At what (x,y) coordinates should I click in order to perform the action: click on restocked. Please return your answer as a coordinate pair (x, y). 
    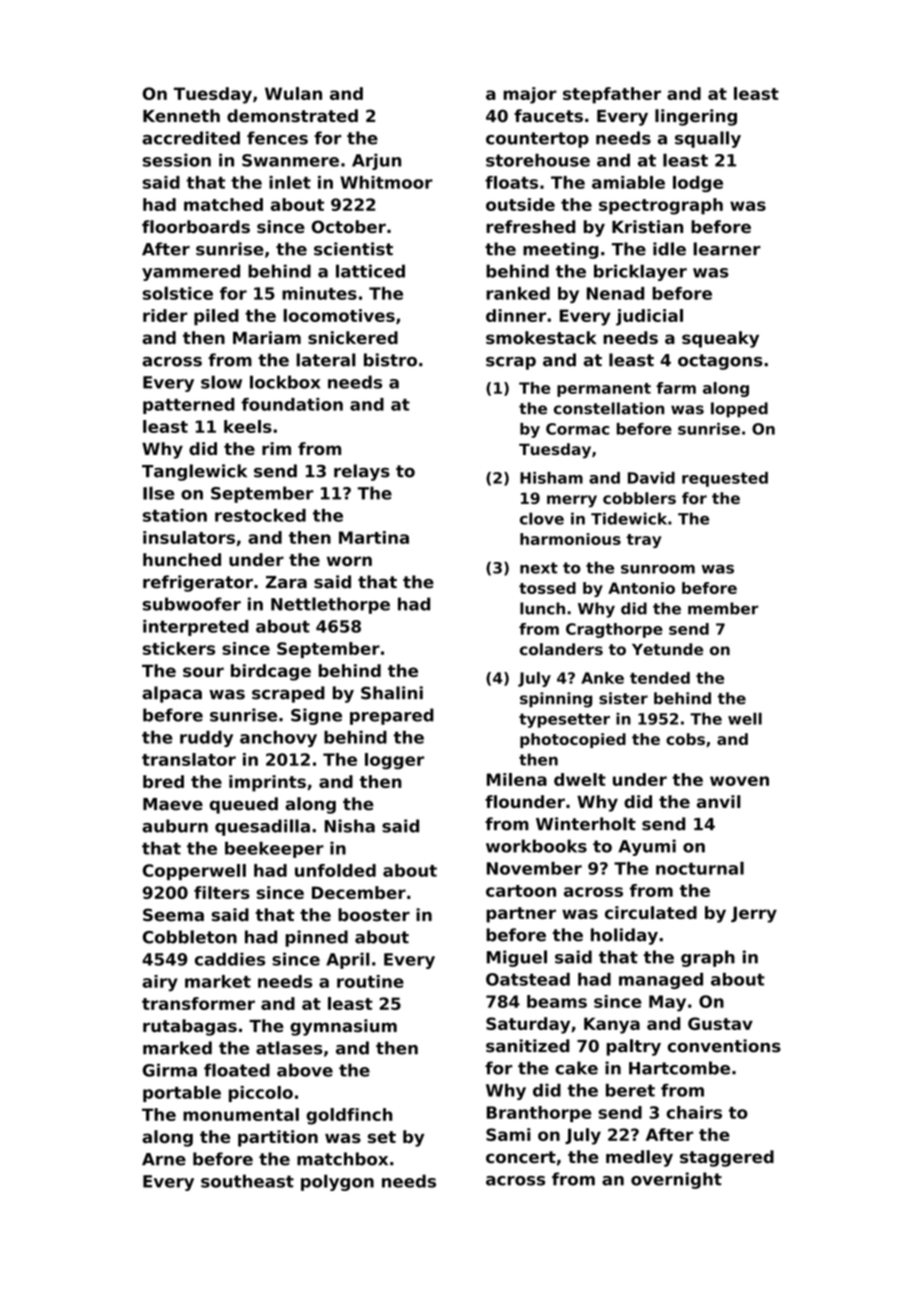
    Looking at the image, I should click on (260, 515).
